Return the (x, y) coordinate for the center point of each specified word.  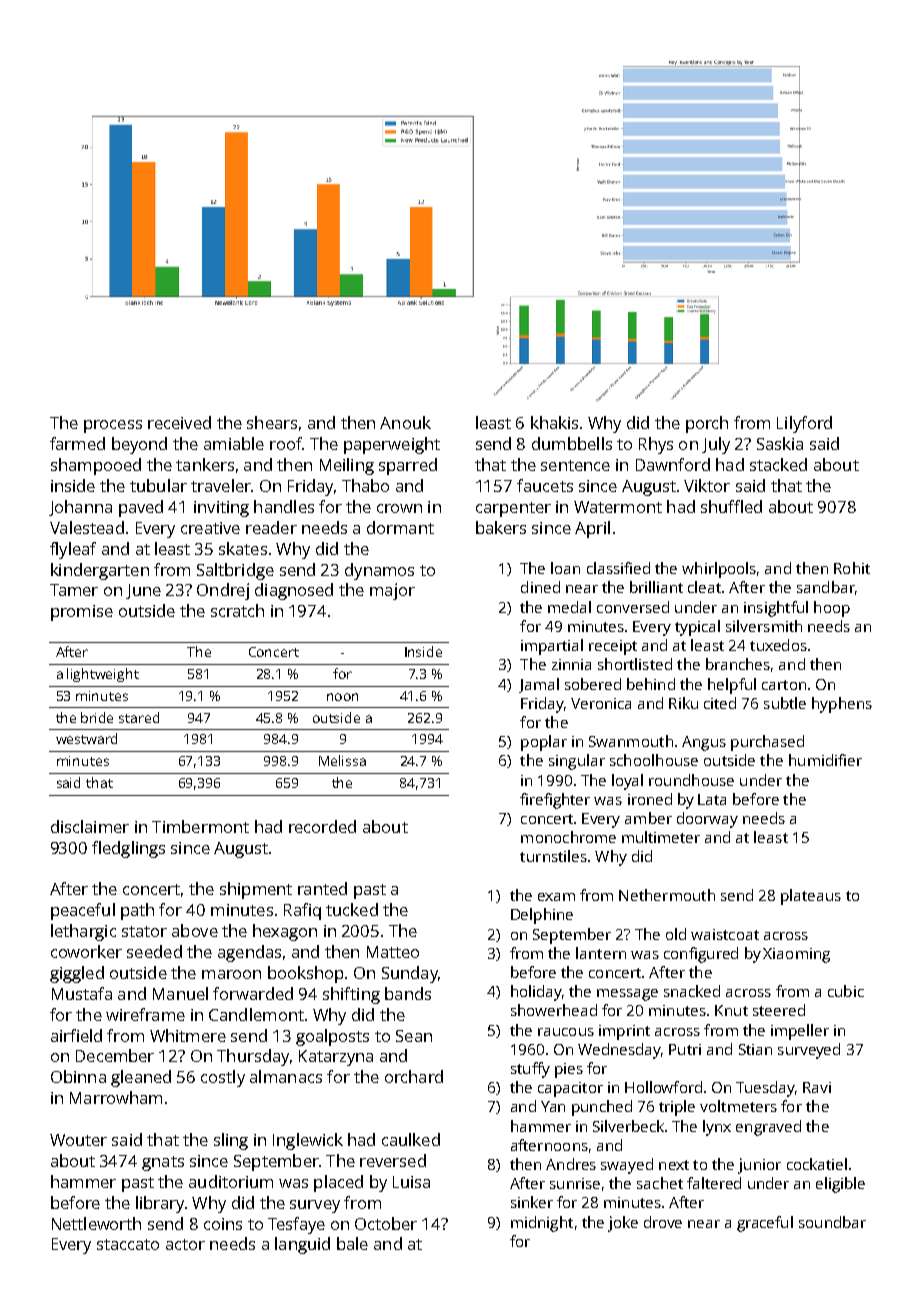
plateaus (811, 897)
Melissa (342, 760)
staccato (128, 1244)
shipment (256, 890)
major (392, 591)
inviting (221, 509)
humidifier (825, 760)
